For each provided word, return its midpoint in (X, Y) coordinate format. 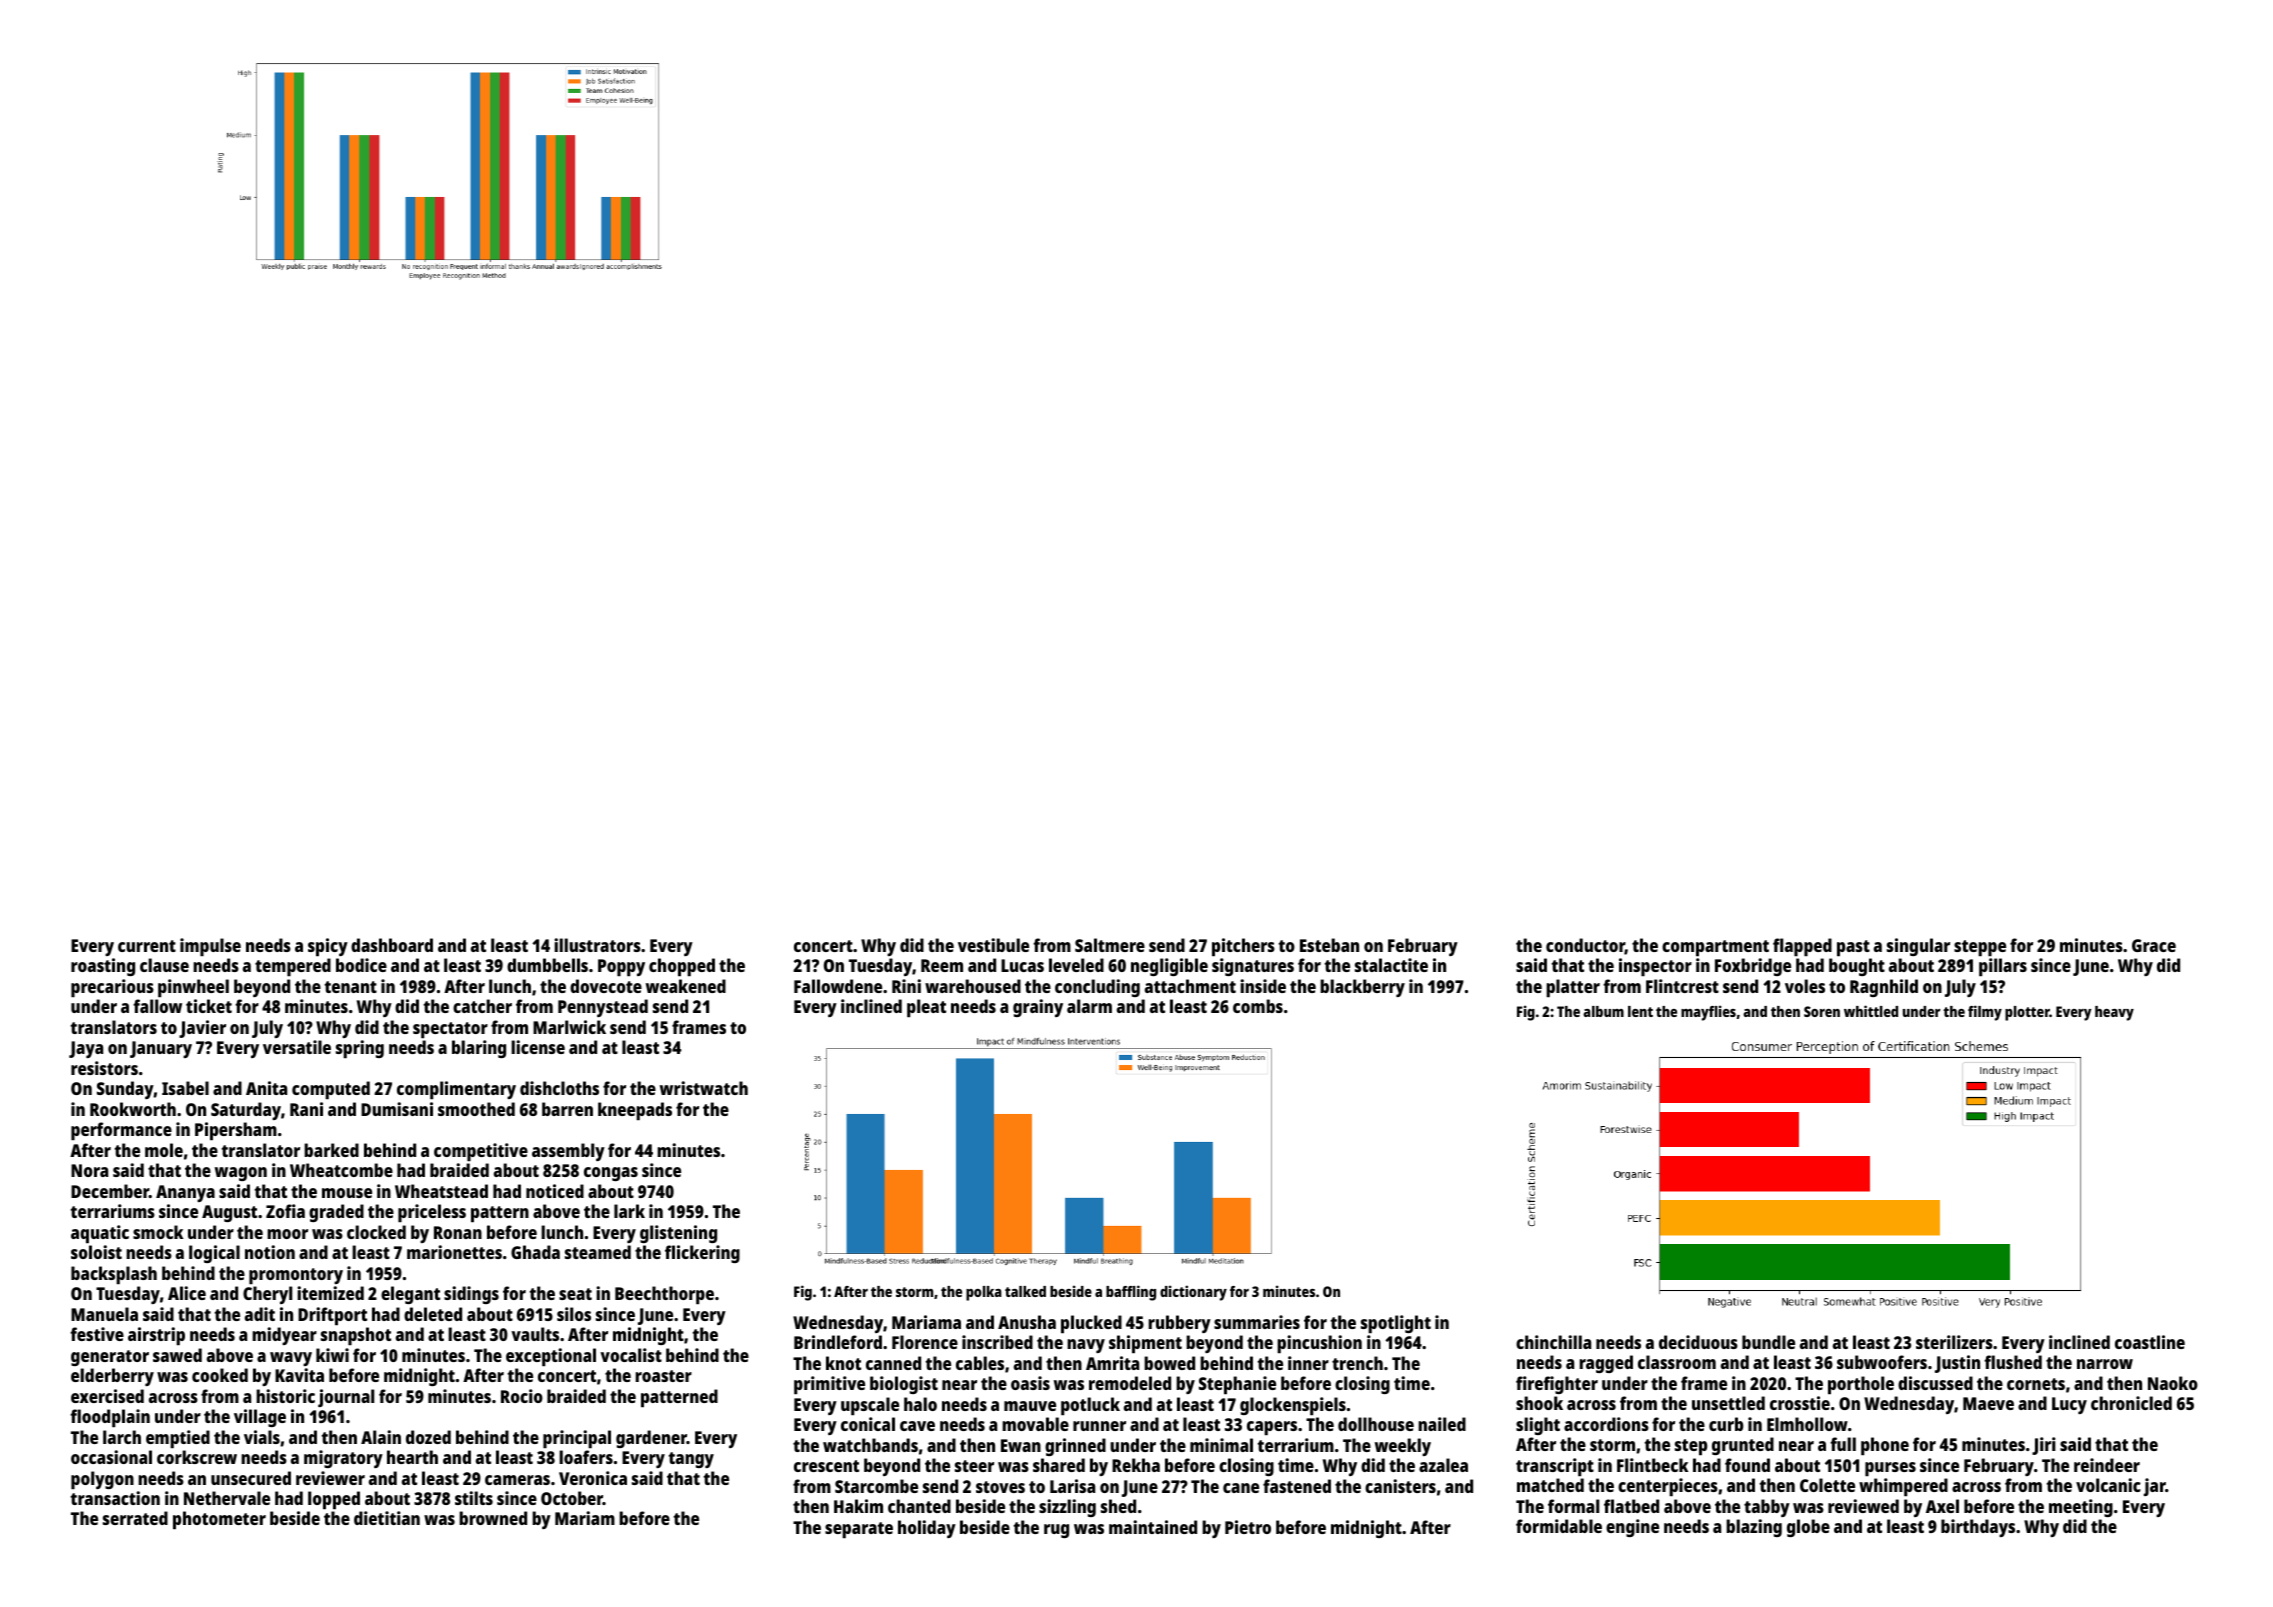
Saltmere (1110, 945)
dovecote (606, 986)
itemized (330, 1293)
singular (1918, 947)
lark (629, 1211)
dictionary (1193, 1293)
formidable (1559, 1526)
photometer (219, 1520)
